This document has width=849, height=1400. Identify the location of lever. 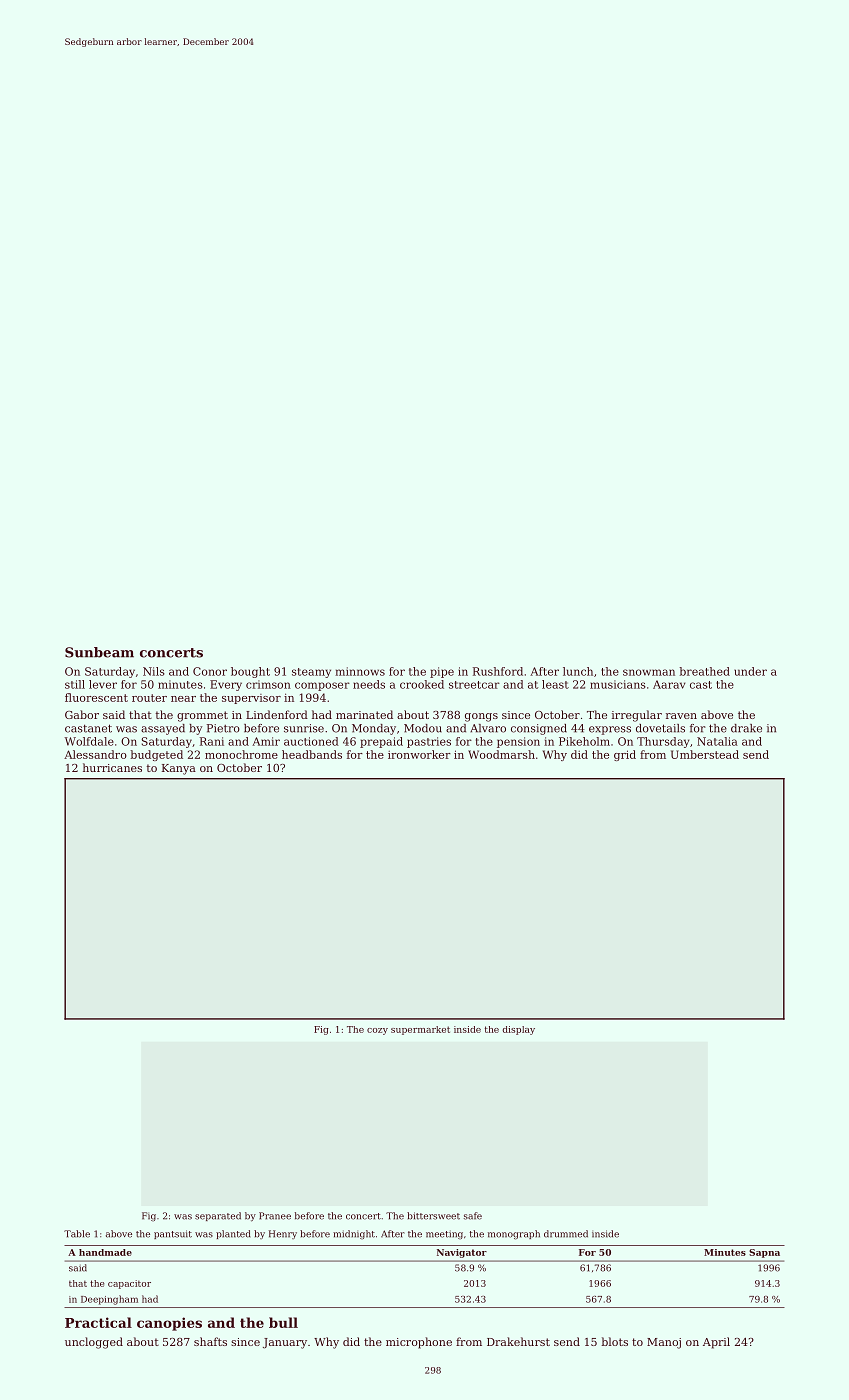
(103, 684).
